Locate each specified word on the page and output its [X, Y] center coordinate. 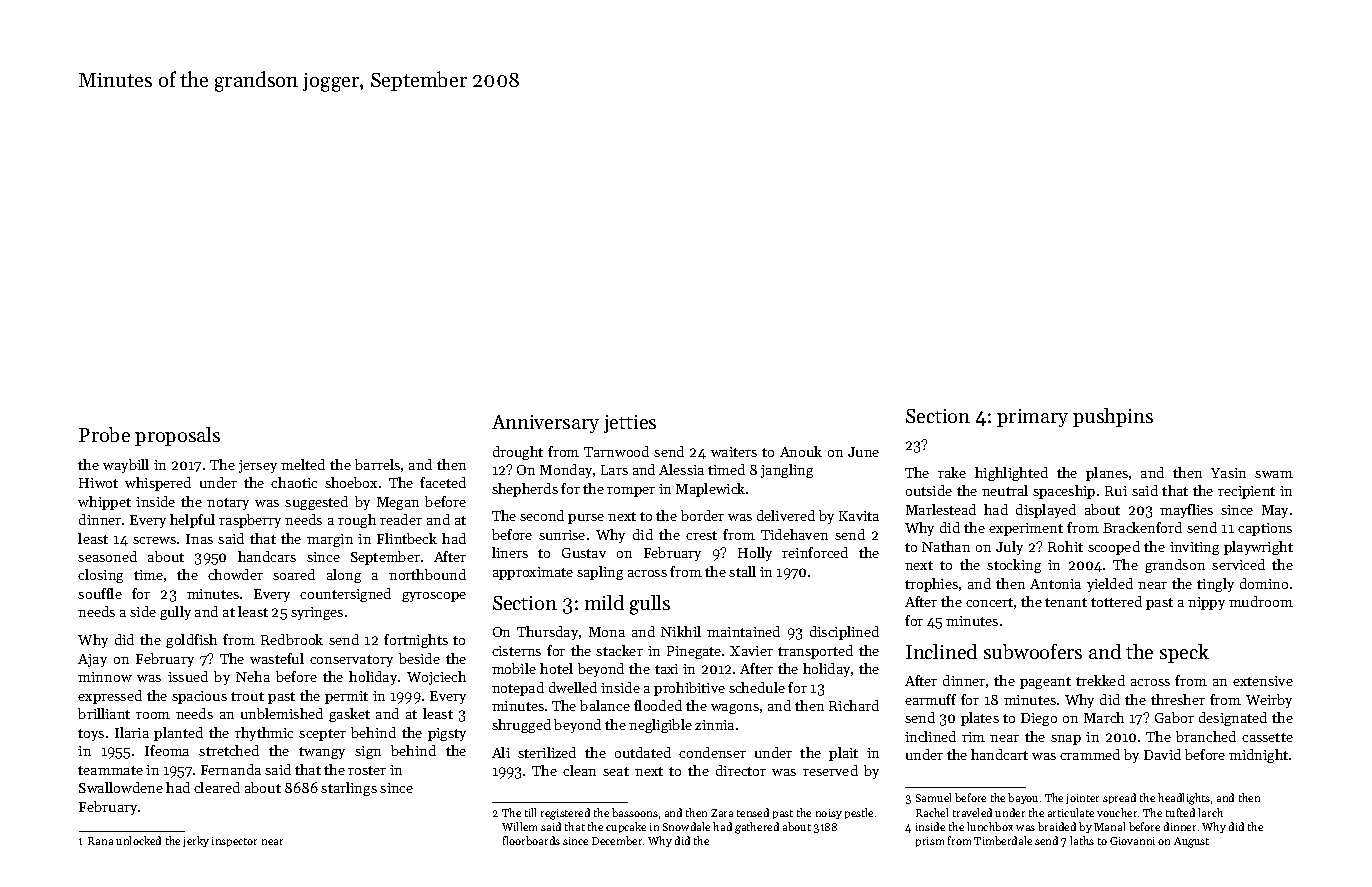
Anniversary [545, 424]
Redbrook [292, 639]
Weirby [1269, 701]
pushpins [1113, 417]
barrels [377, 464]
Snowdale [686, 826]
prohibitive [689, 689]
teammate [110, 770]
